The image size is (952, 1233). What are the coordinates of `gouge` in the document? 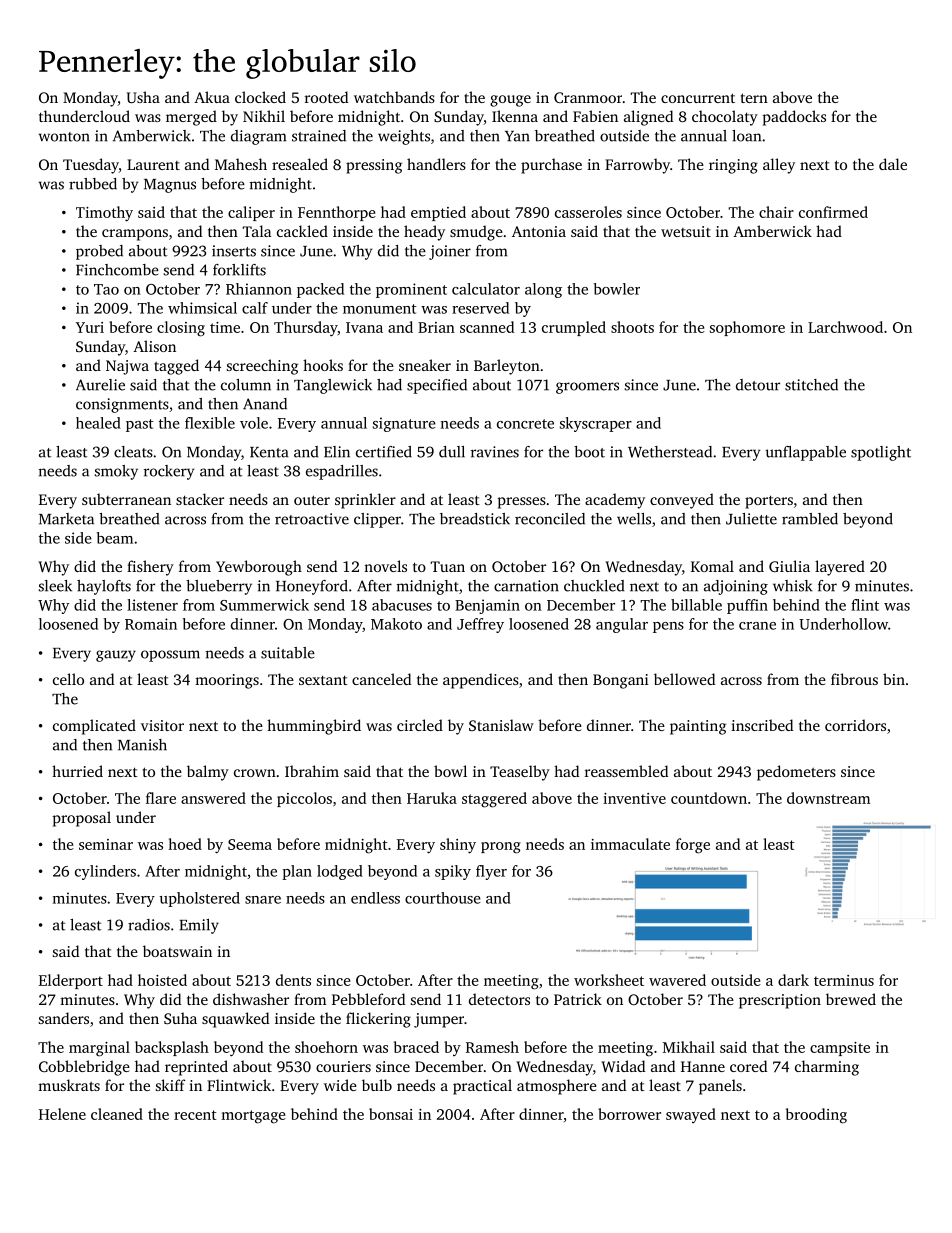 It's located at (510, 101).
